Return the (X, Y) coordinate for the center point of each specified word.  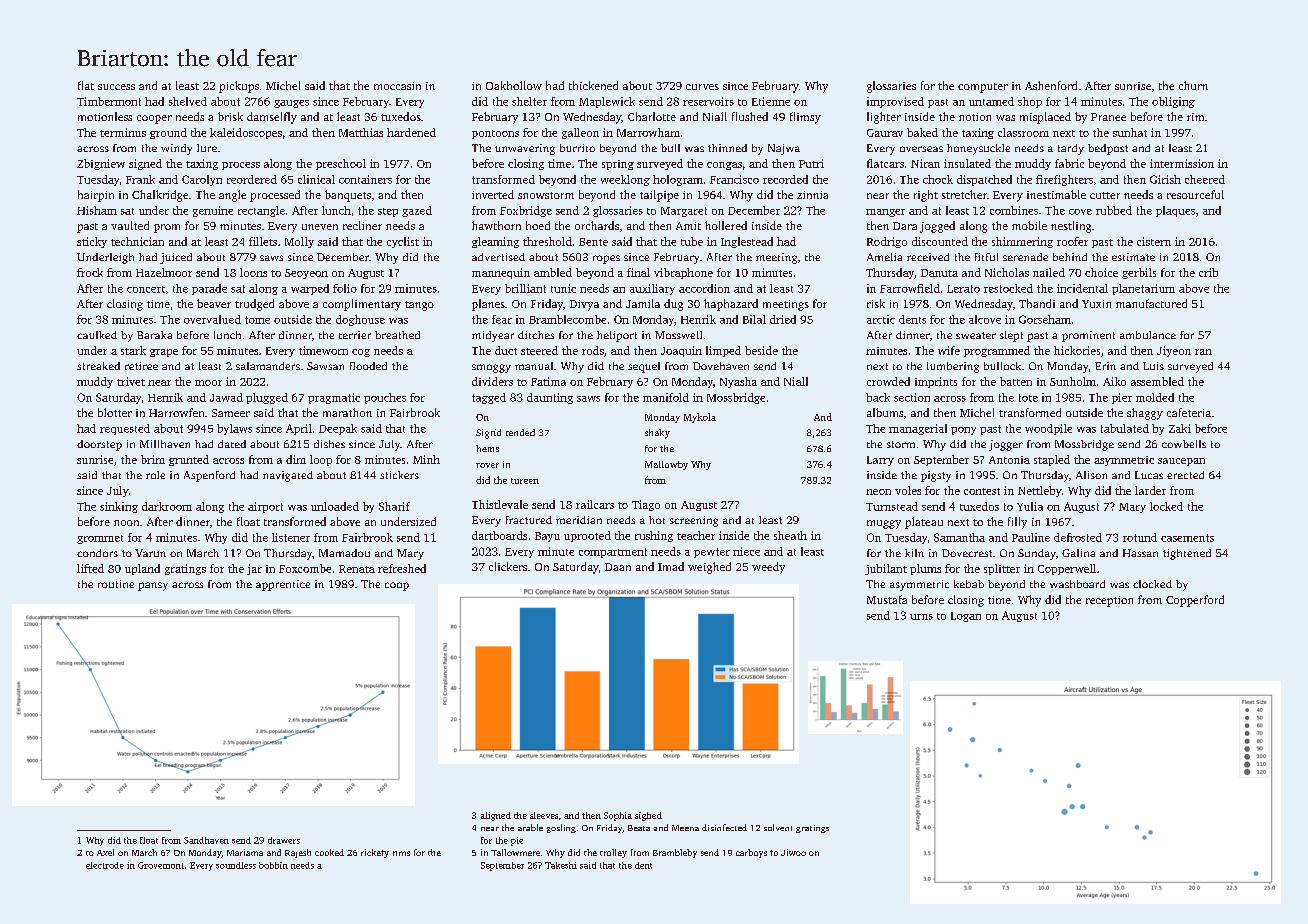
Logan (966, 617)
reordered (252, 179)
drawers (284, 840)
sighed (648, 816)
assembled (1157, 381)
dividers (492, 381)
